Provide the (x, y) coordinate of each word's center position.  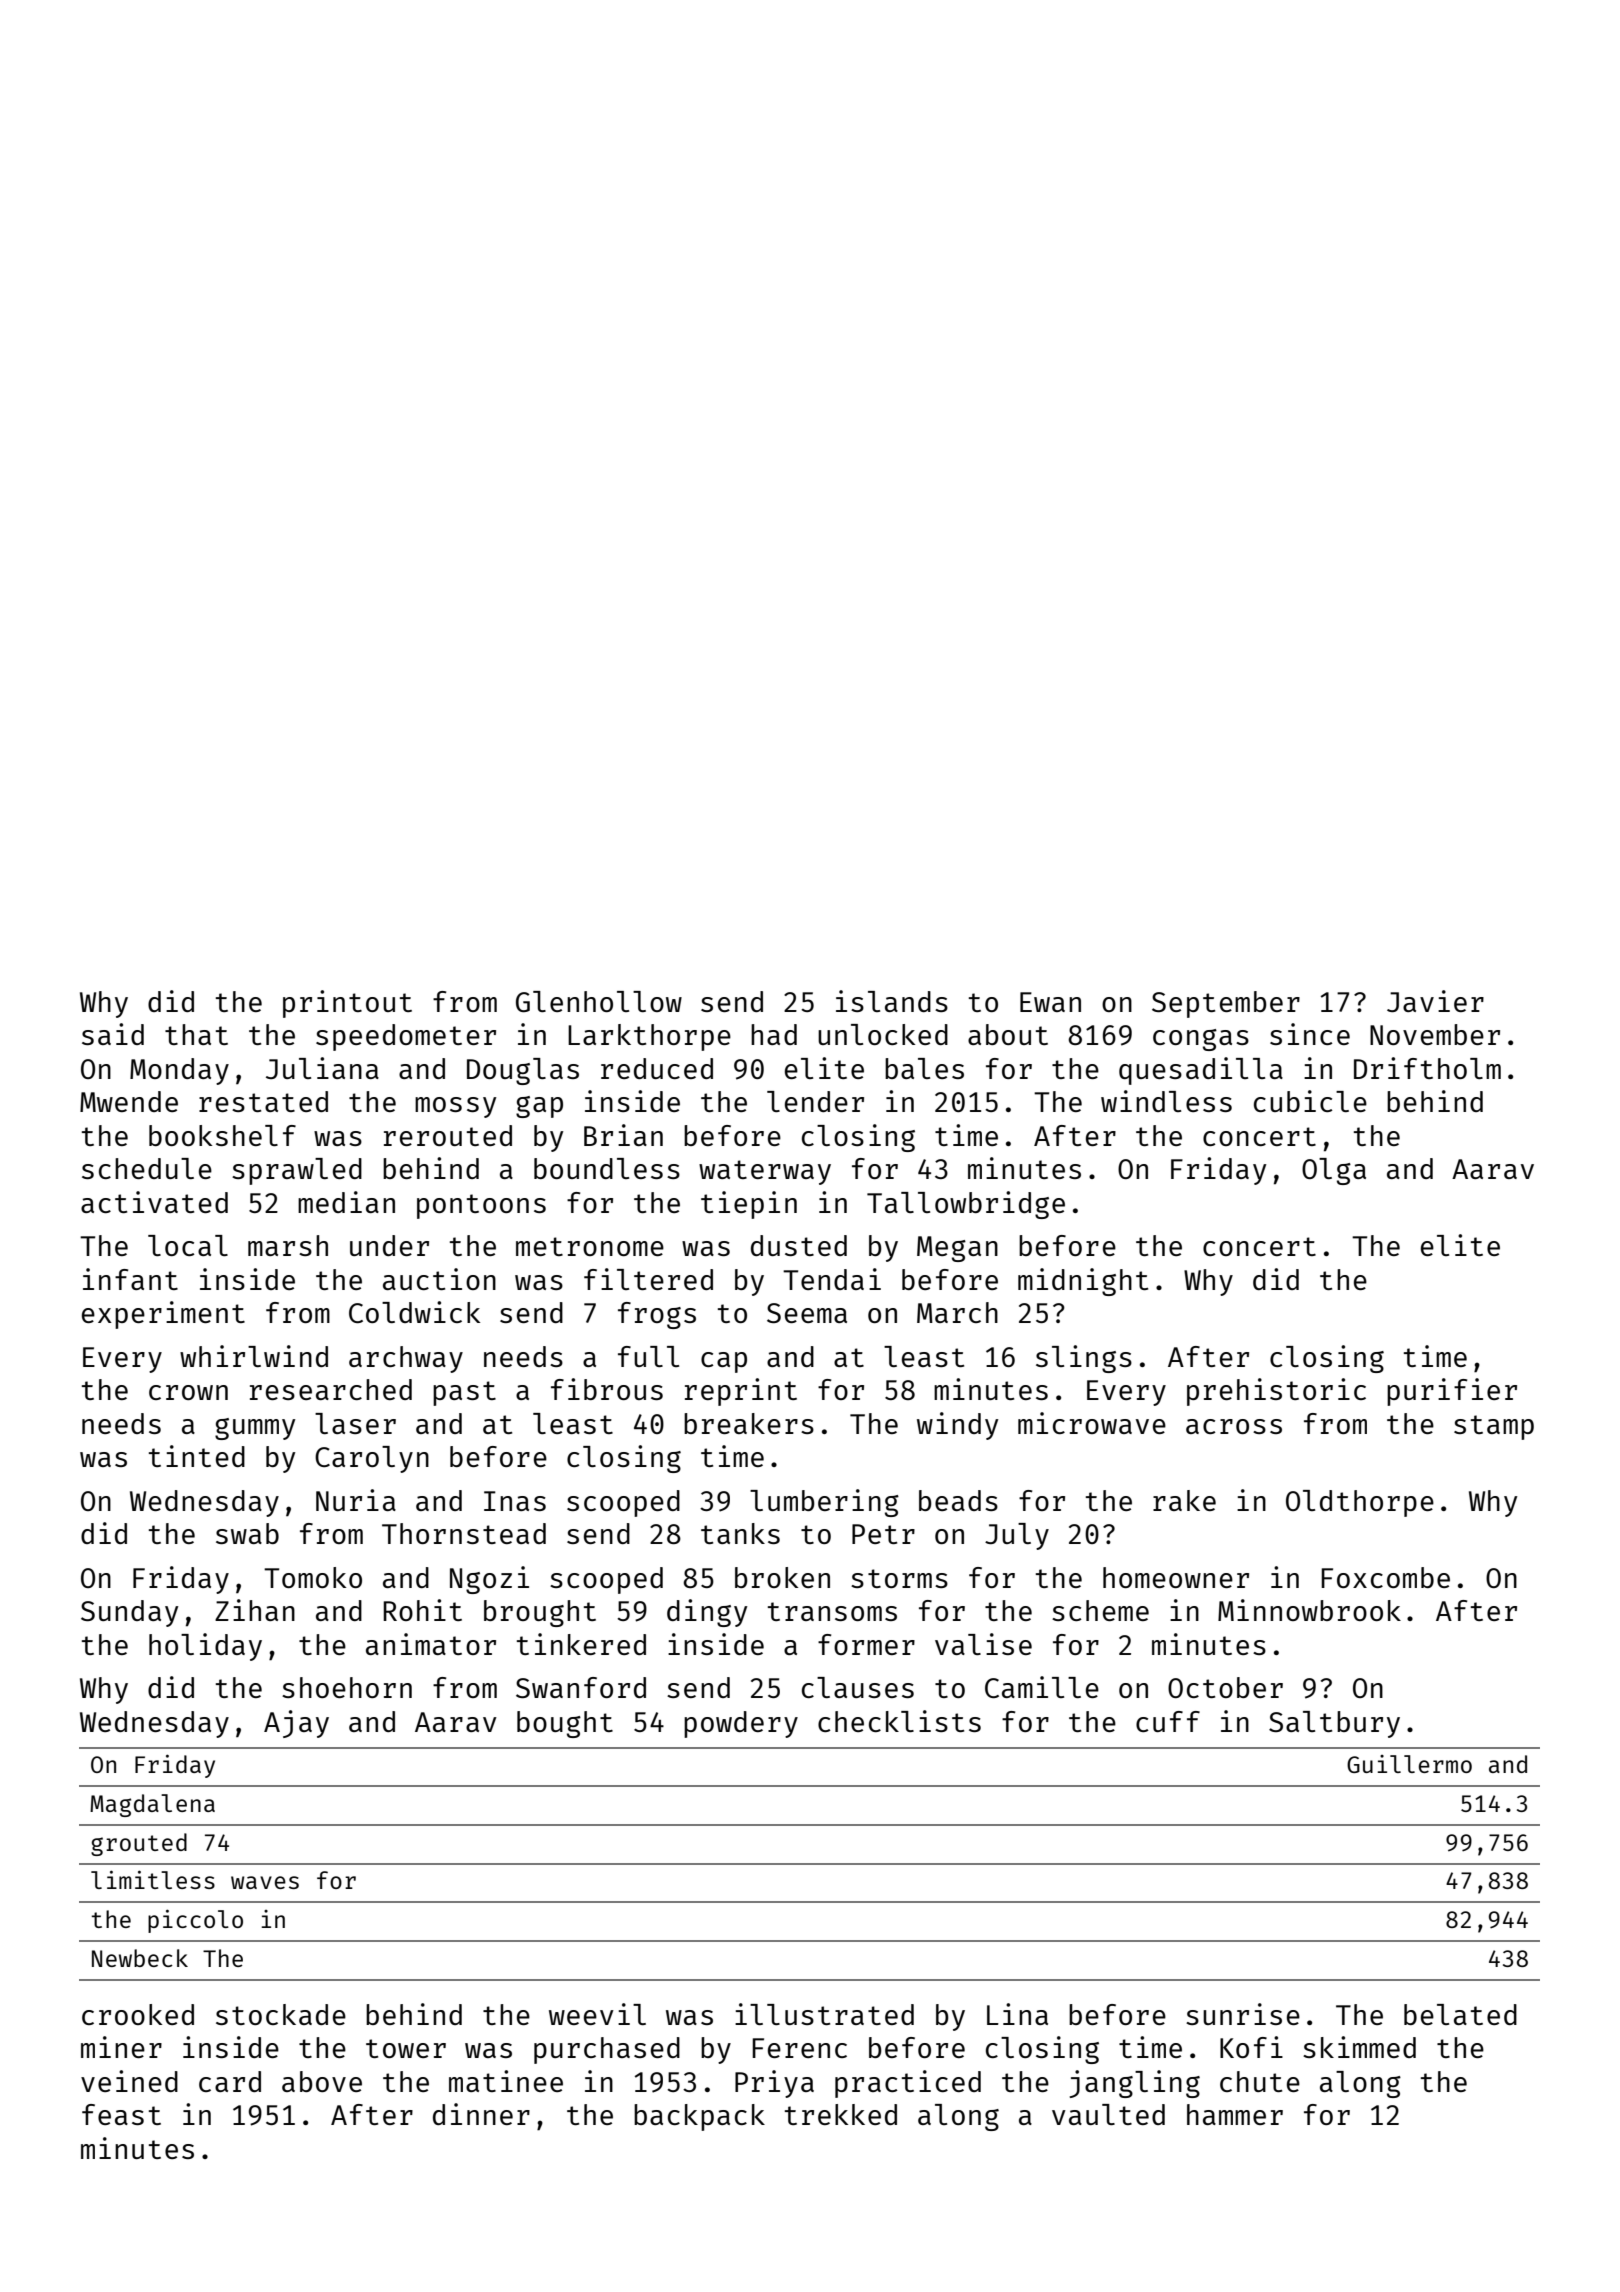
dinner (481, 2114)
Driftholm (1427, 1068)
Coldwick (414, 1312)
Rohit (422, 1610)
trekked (841, 2114)
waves (265, 1882)
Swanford (581, 1687)
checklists (899, 1721)
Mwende (129, 1101)
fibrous (607, 1389)
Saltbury (1334, 1724)
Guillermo (1409, 1764)
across (1234, 1426)
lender (815, 1101)
